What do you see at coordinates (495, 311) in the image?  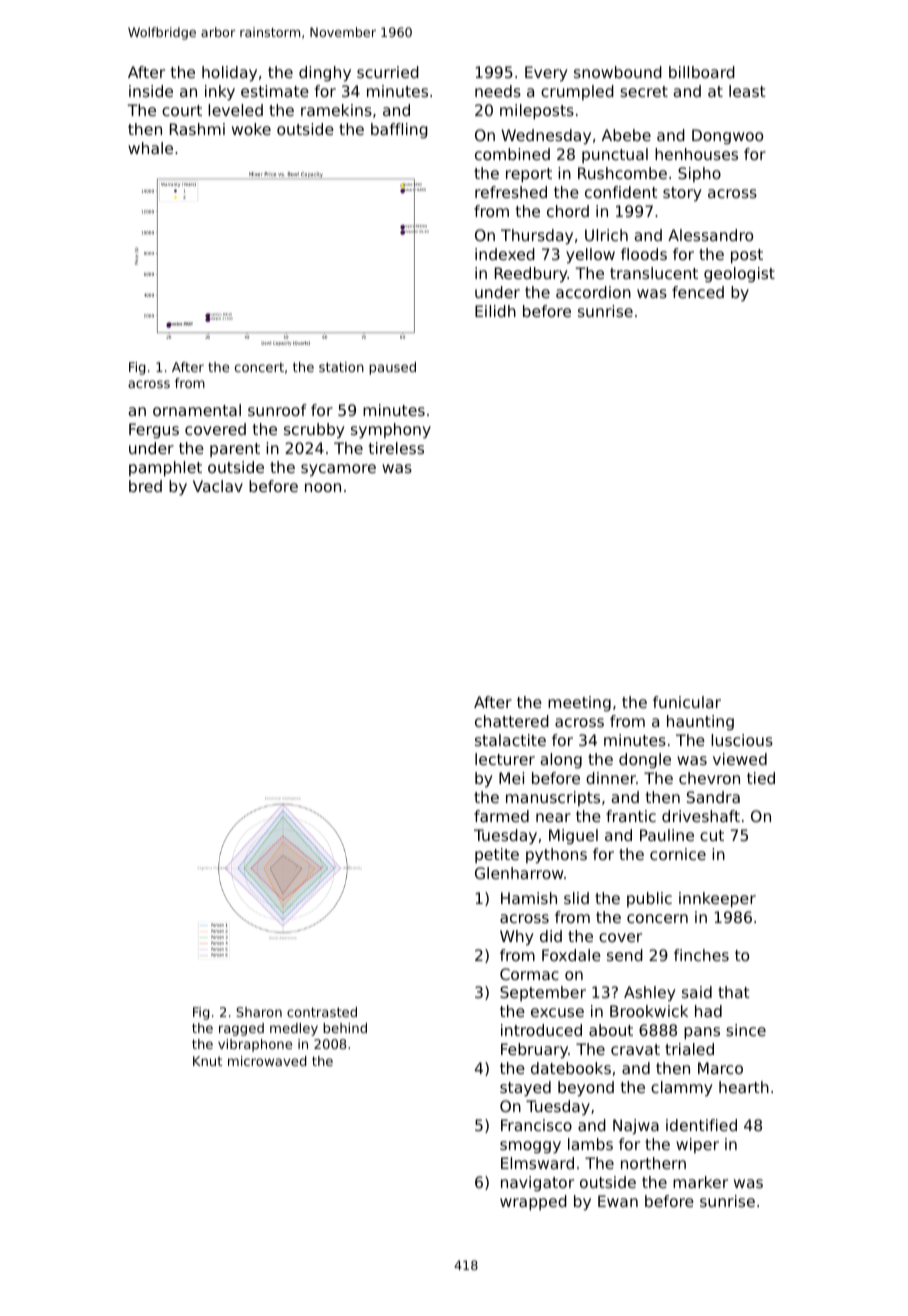 I see `Eilidh` at bounding box center [495, 311].
